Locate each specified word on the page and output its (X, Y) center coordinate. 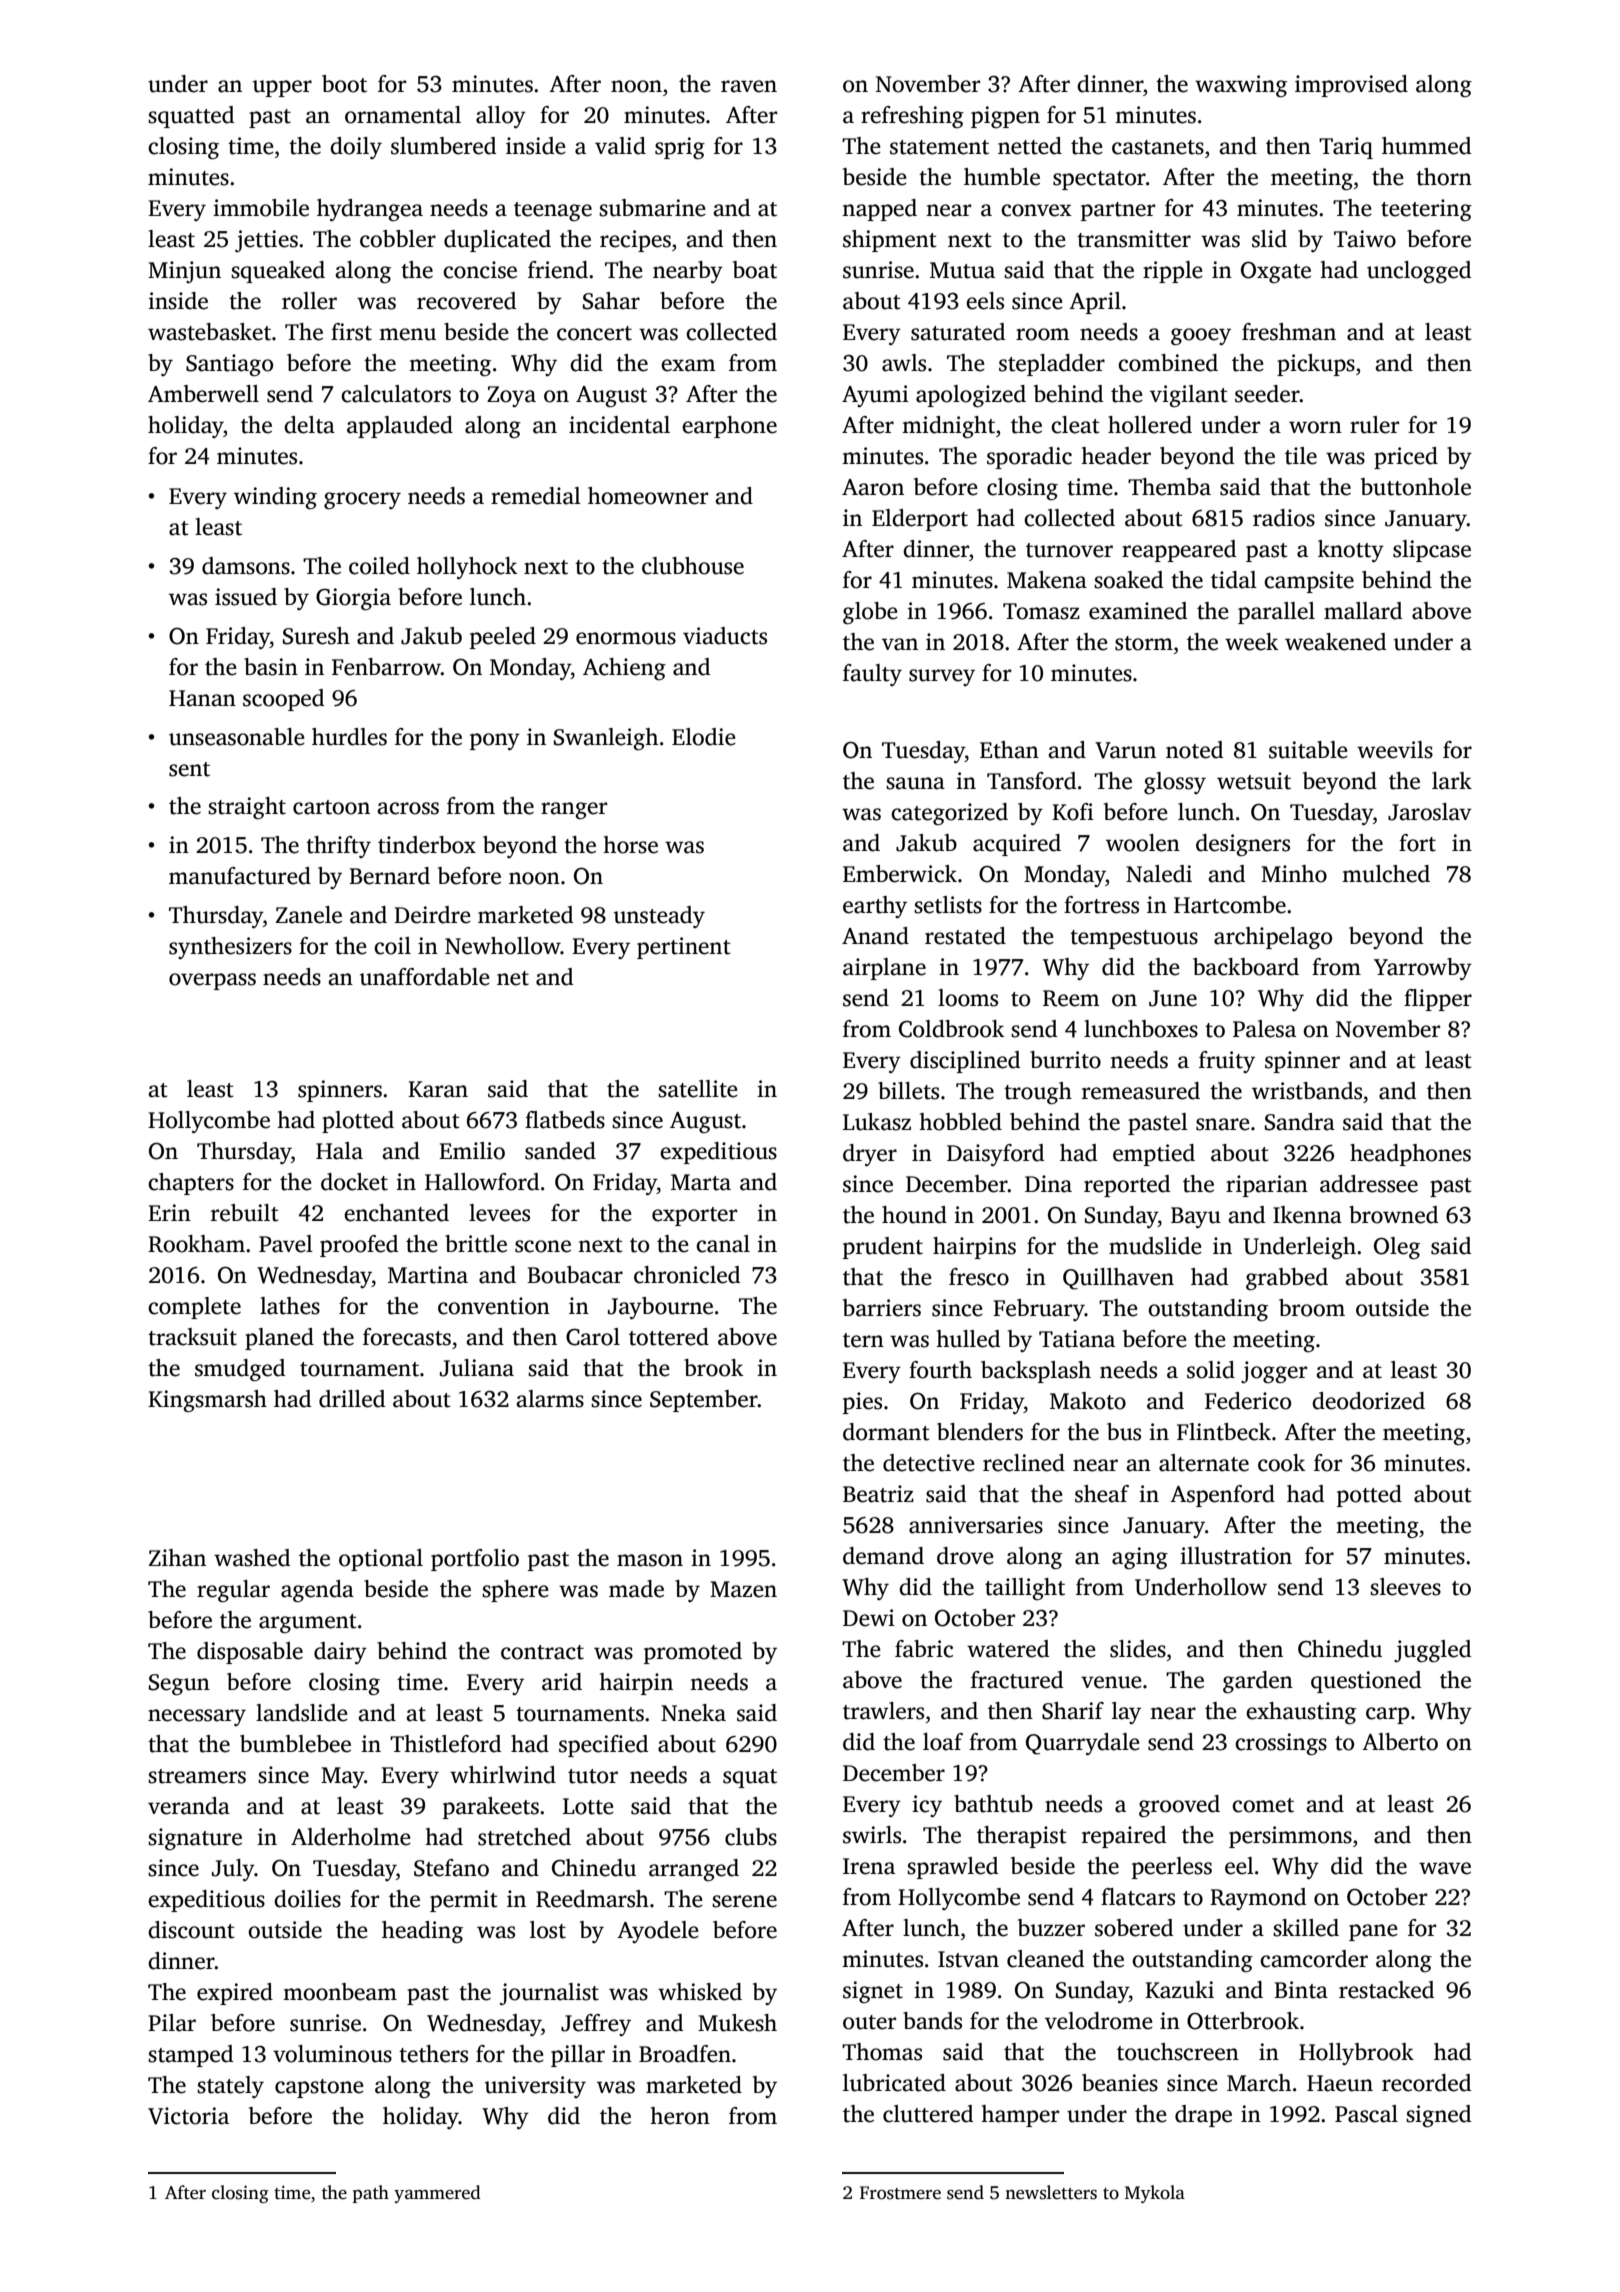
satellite (698, 1089)
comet (1263, 1805)
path (371, 2194)
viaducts (725, 636)
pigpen (1005, 117)
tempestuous (1134, 939)
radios (1284, 518)
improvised (1351, 86)
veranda (189, 1806)
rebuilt (245, 1213)
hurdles (349, 737)
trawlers (883, 1711)
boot (344, 84)
